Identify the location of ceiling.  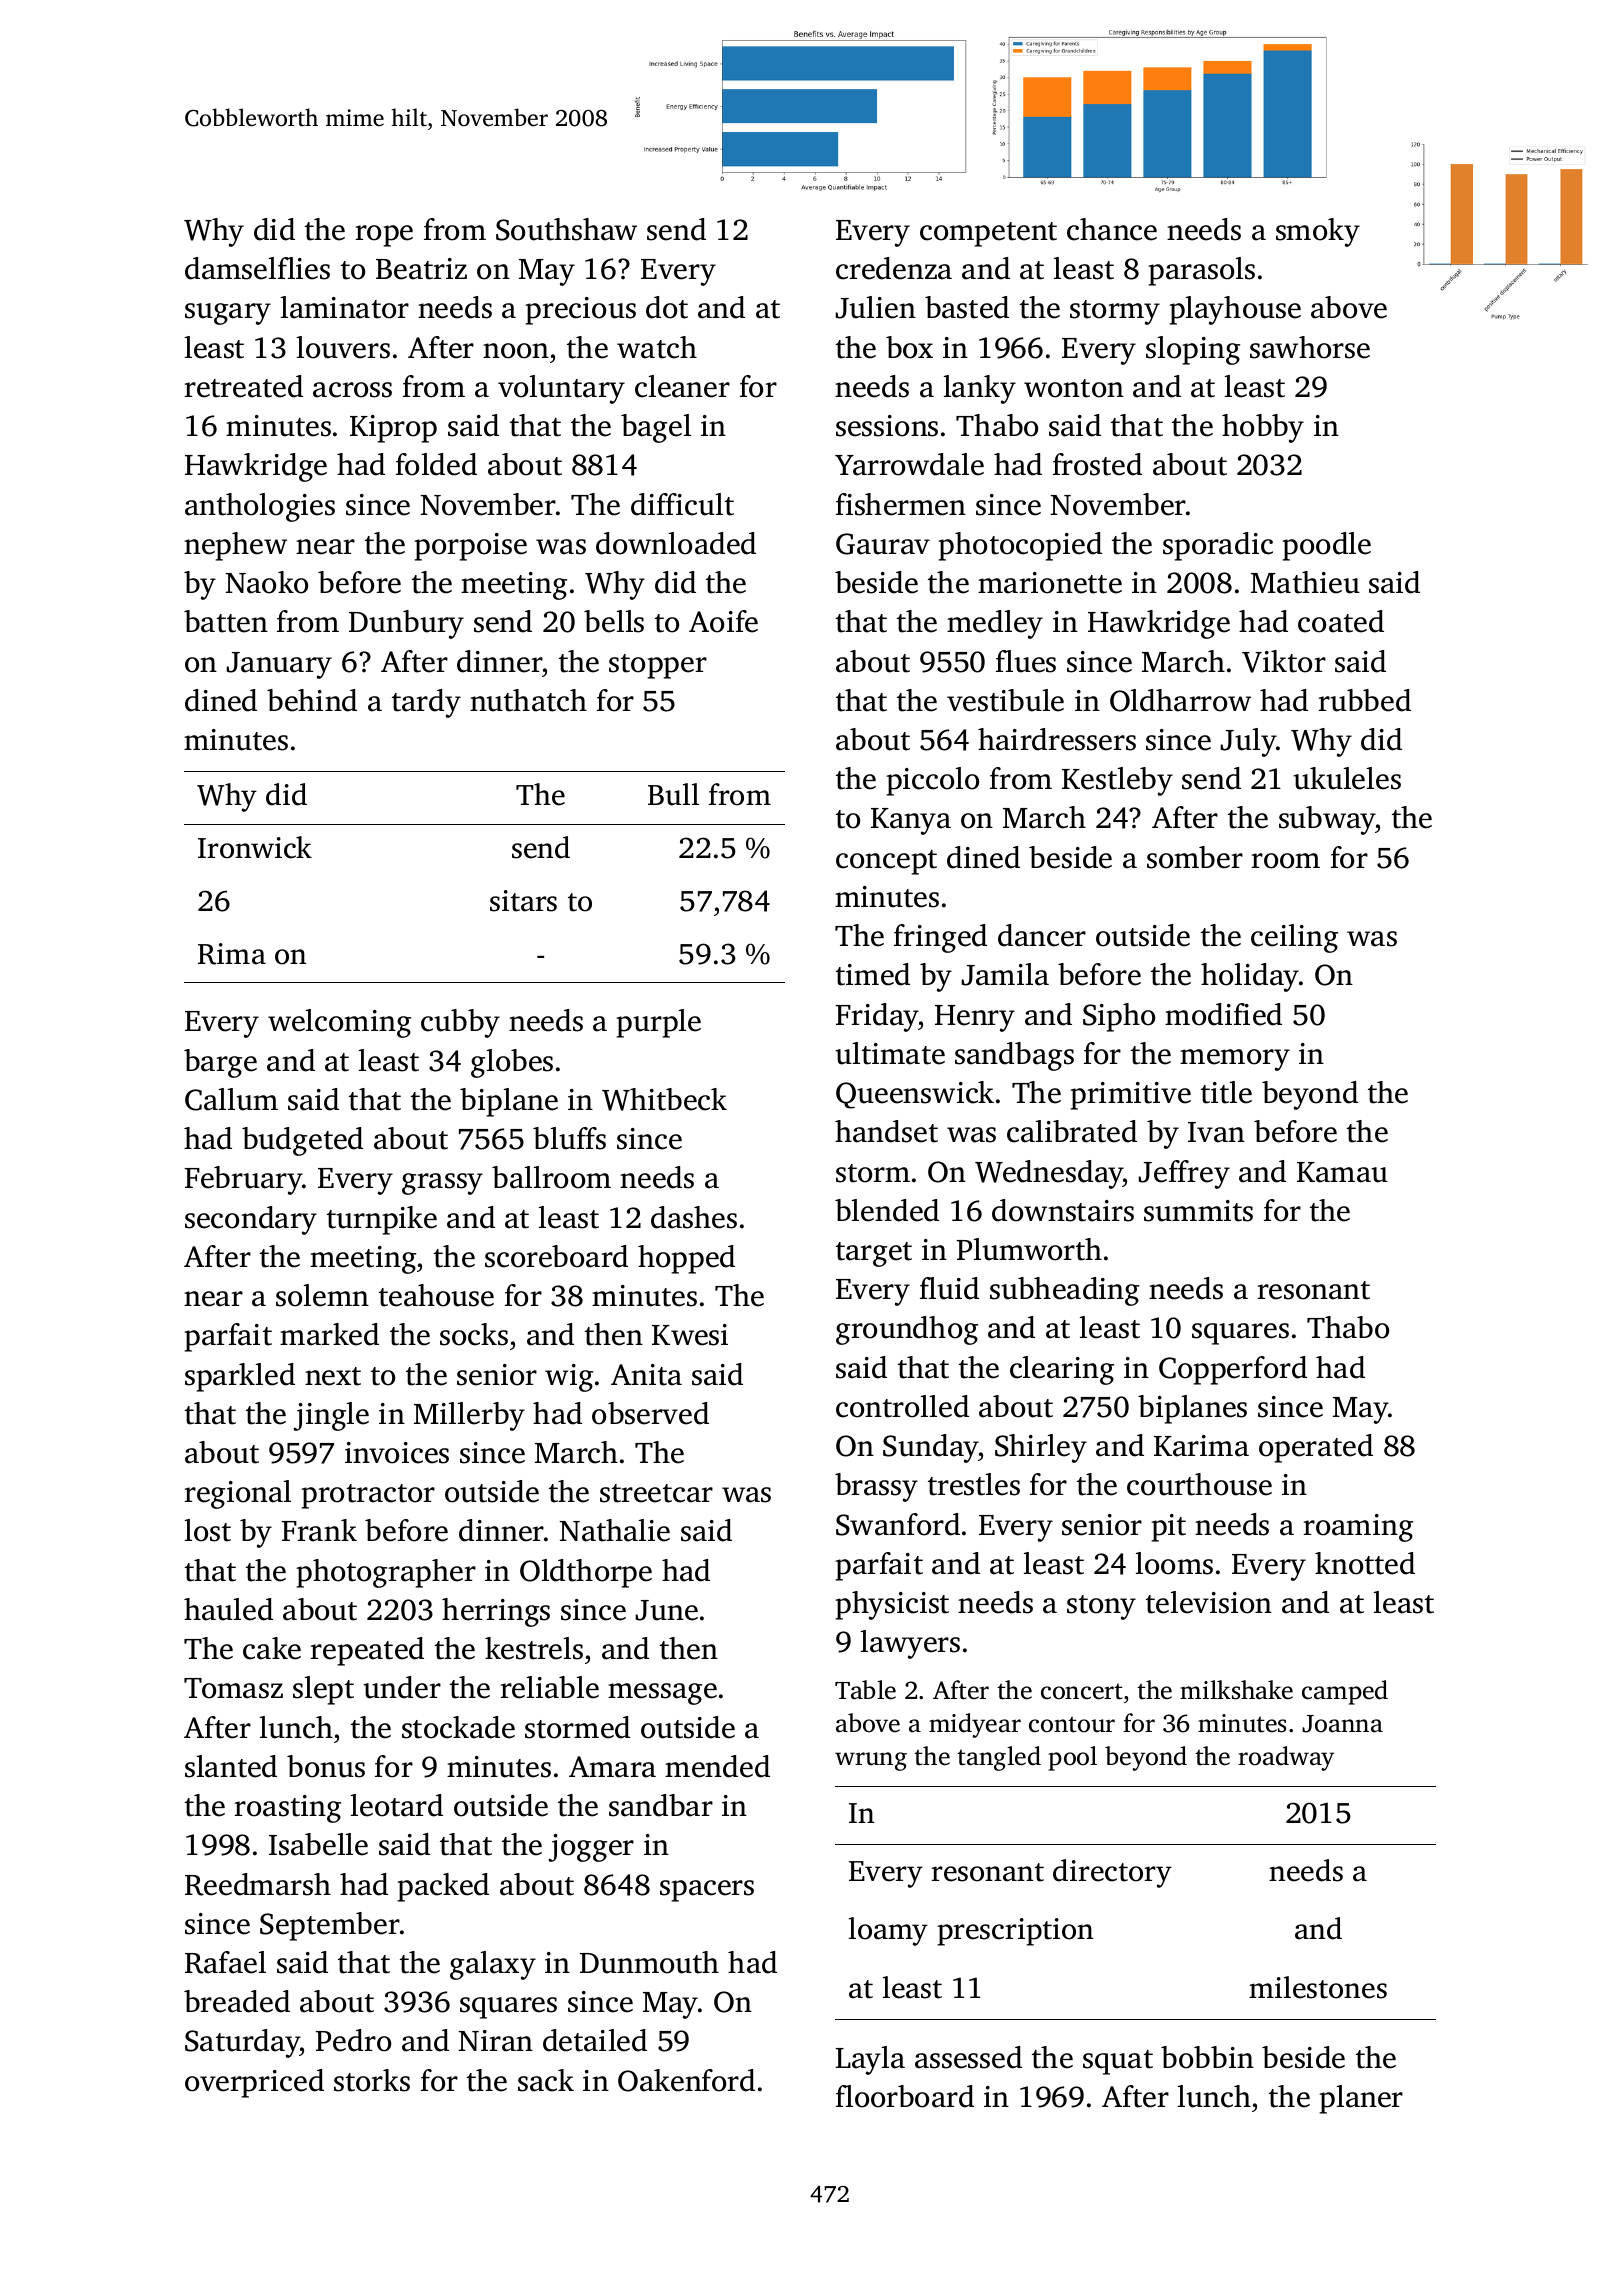
(1294, 938).
